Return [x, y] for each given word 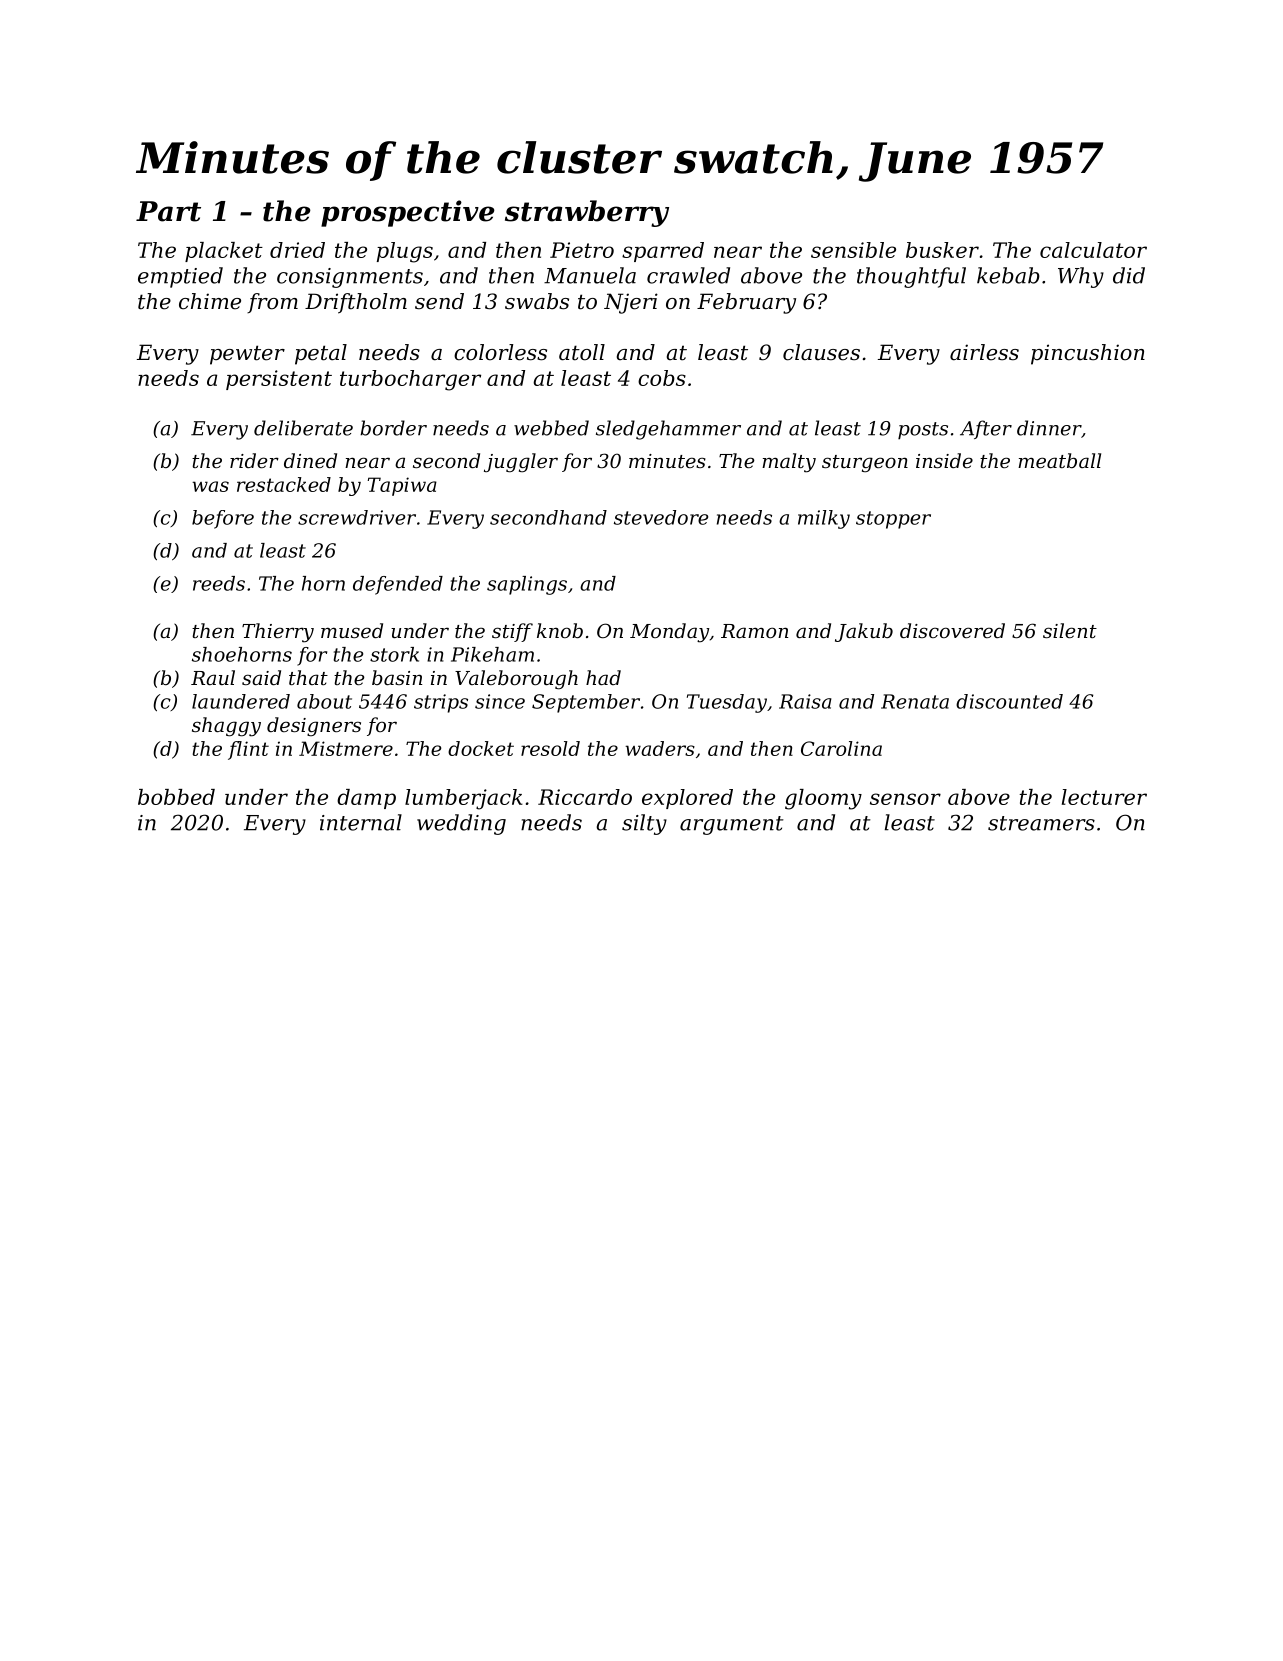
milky [824, 519]
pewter [247, 355]
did [1129, 275]
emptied [180, 277]
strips [441, 703]
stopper [893, 520]
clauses [821, 352]
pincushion [1088, 354]
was [210, 486]
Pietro [582, 250]
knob [560, 630]
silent [1070, 630]
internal [361, 822]
